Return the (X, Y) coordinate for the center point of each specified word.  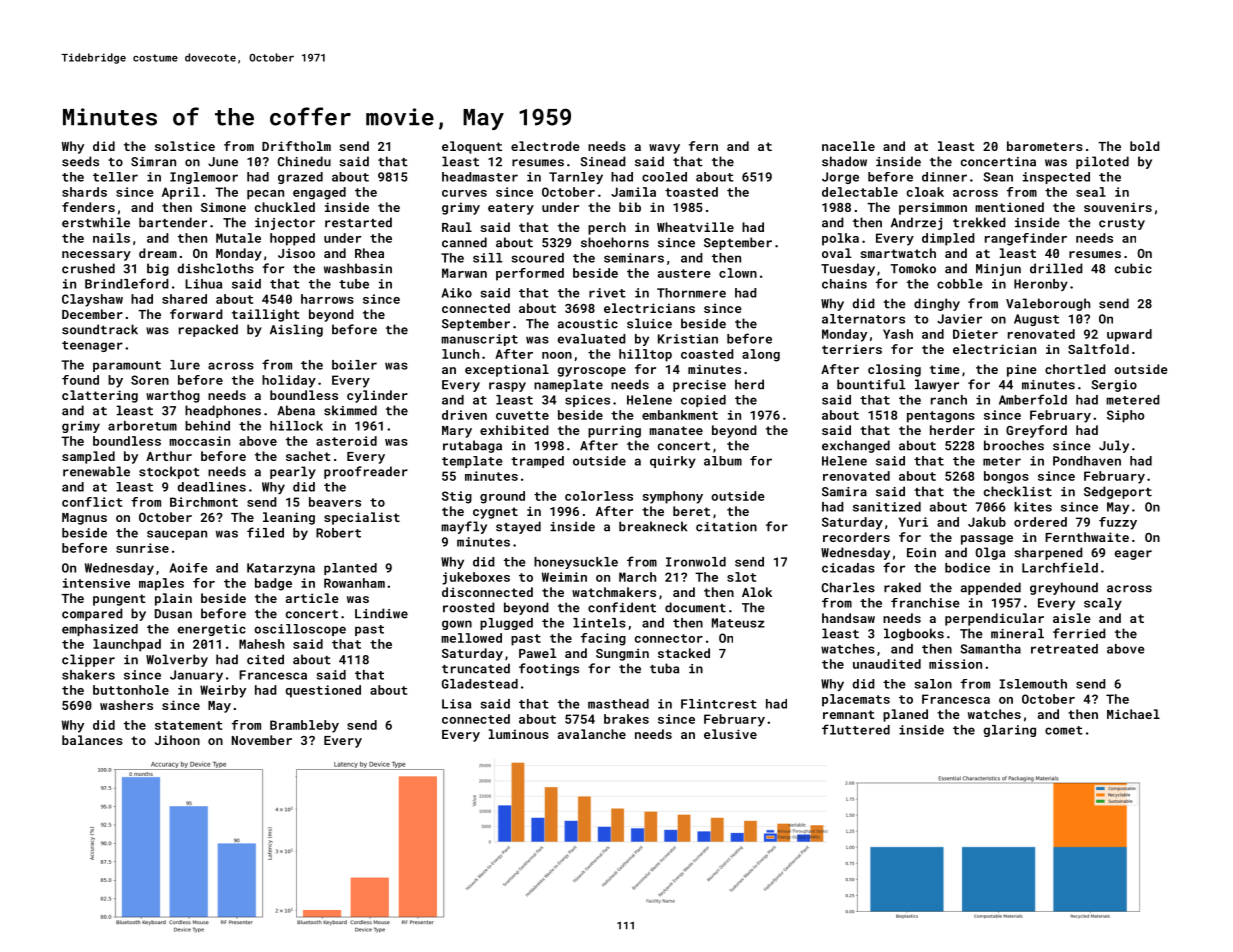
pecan (265, 195)
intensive (96, 583)
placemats (856, 700)
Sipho (1126, 416)
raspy (507, 387)
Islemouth (1033, 684)
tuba (664, 668)
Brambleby (304, 726)
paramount (127, 366)
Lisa (456, 704)
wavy (664, 149)
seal (1091, 192)
